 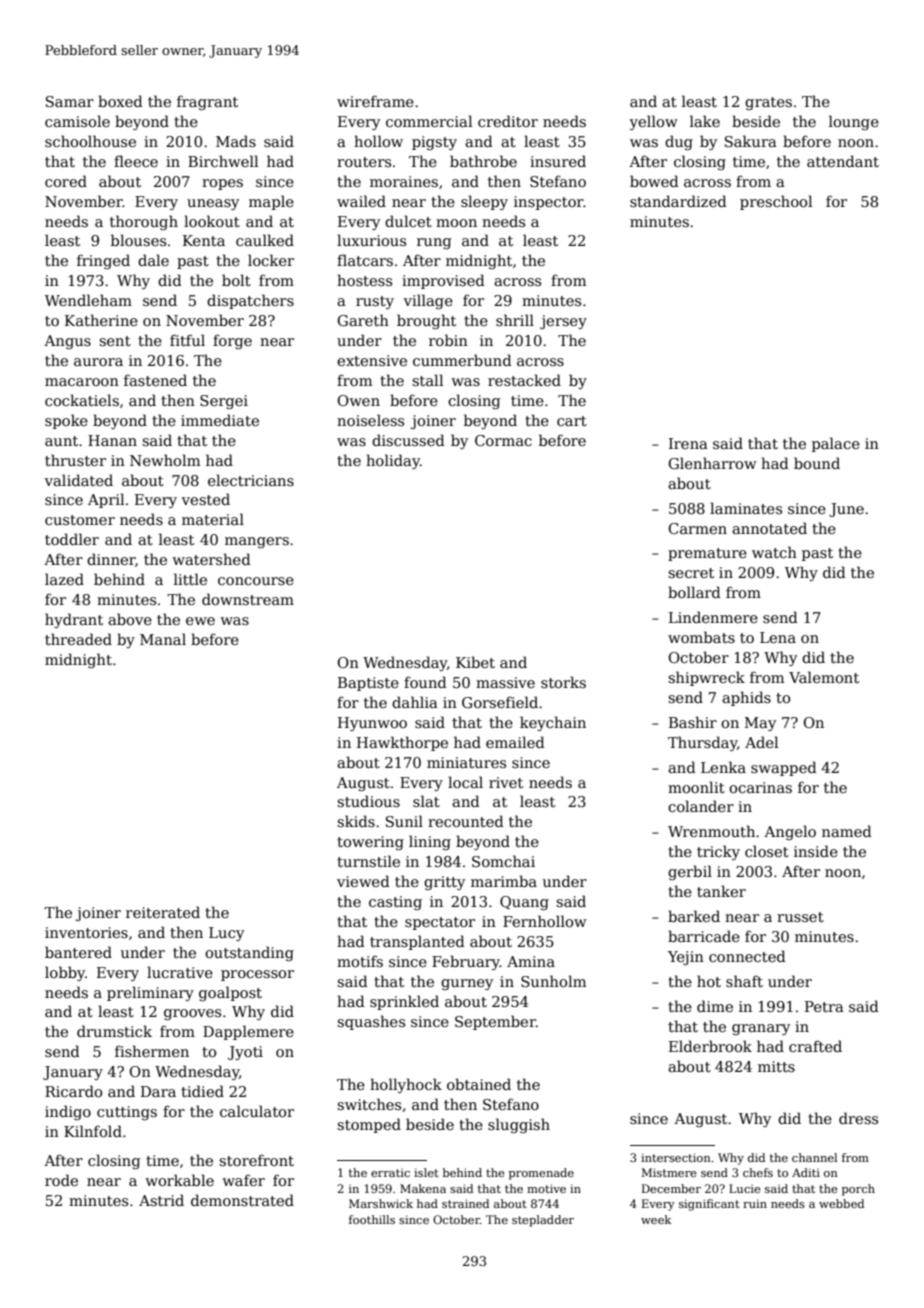 What do you see at coordinates (841, 1203) in the page?
I see `webbed` at bounding box center [841, 1203].
